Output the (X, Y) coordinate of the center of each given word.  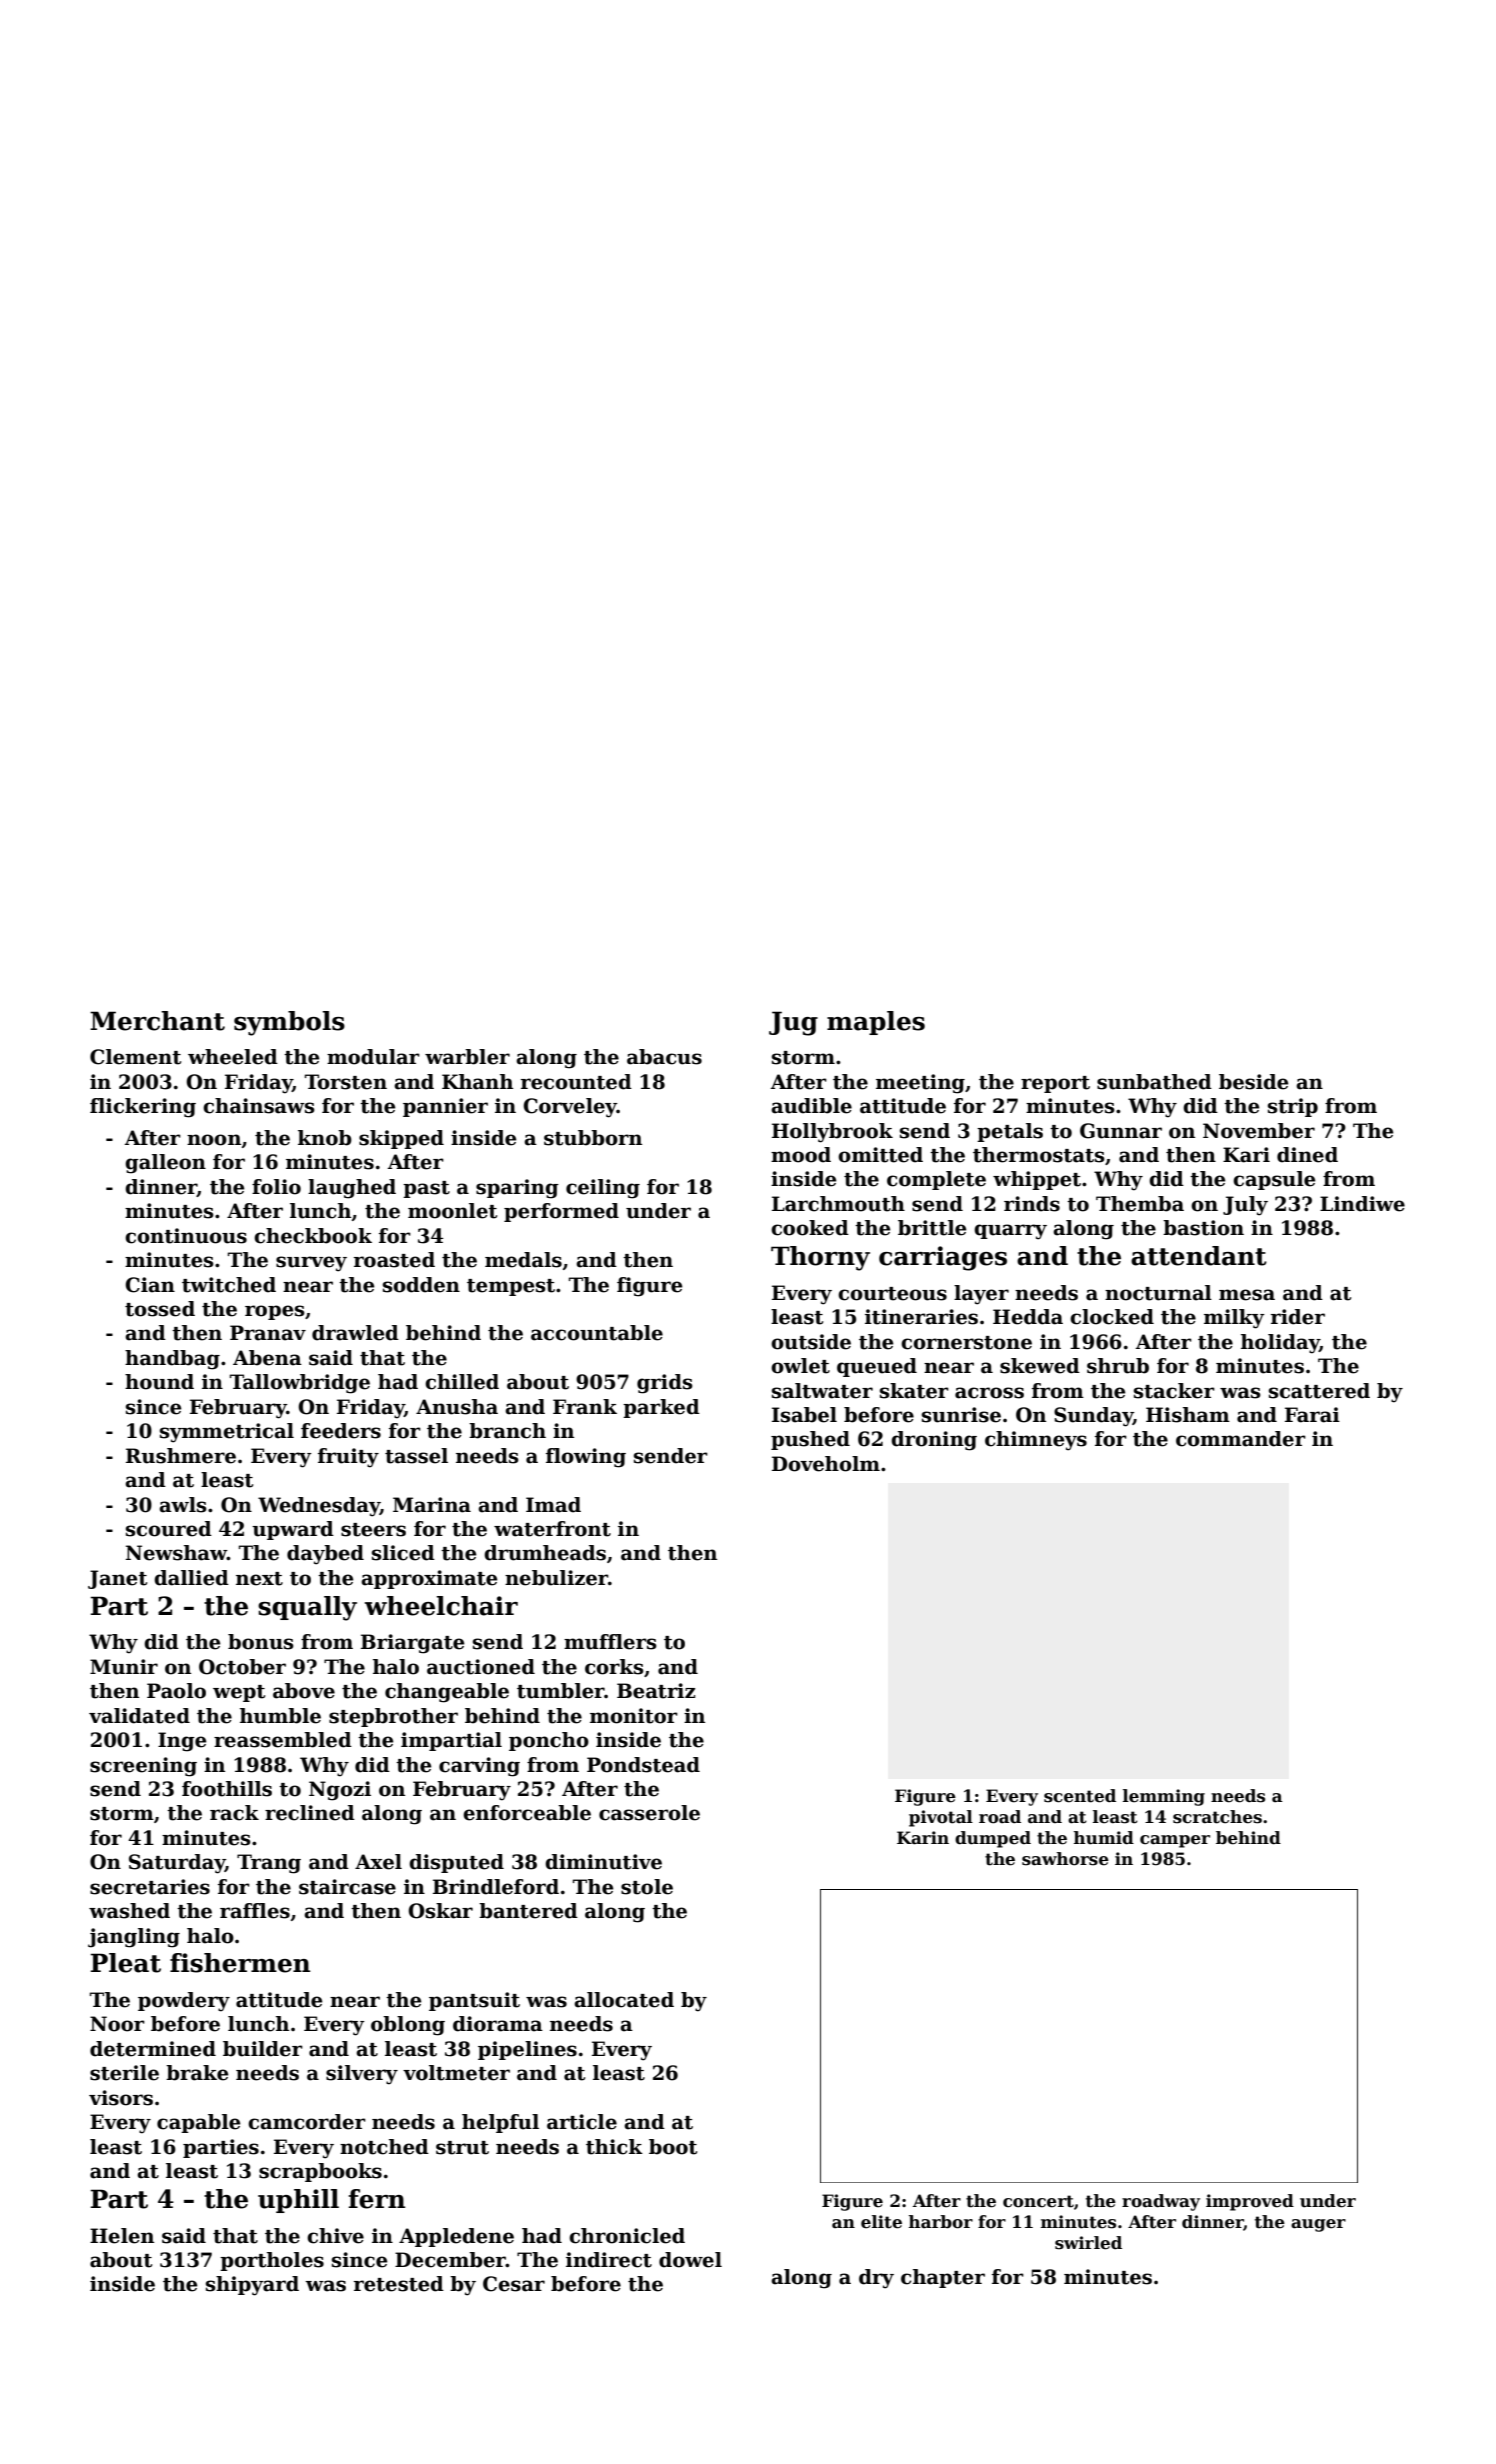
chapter (943, 2278)
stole (647, 1887)
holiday (1280, 1344)
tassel (416, 1456)
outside (811, 1342)
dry (876, 2279)
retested (399, 2284)
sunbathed (1154, 1082)
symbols (289, 1023)
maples (876, 1023)
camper (1175, 1841)
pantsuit (474, 2001)
